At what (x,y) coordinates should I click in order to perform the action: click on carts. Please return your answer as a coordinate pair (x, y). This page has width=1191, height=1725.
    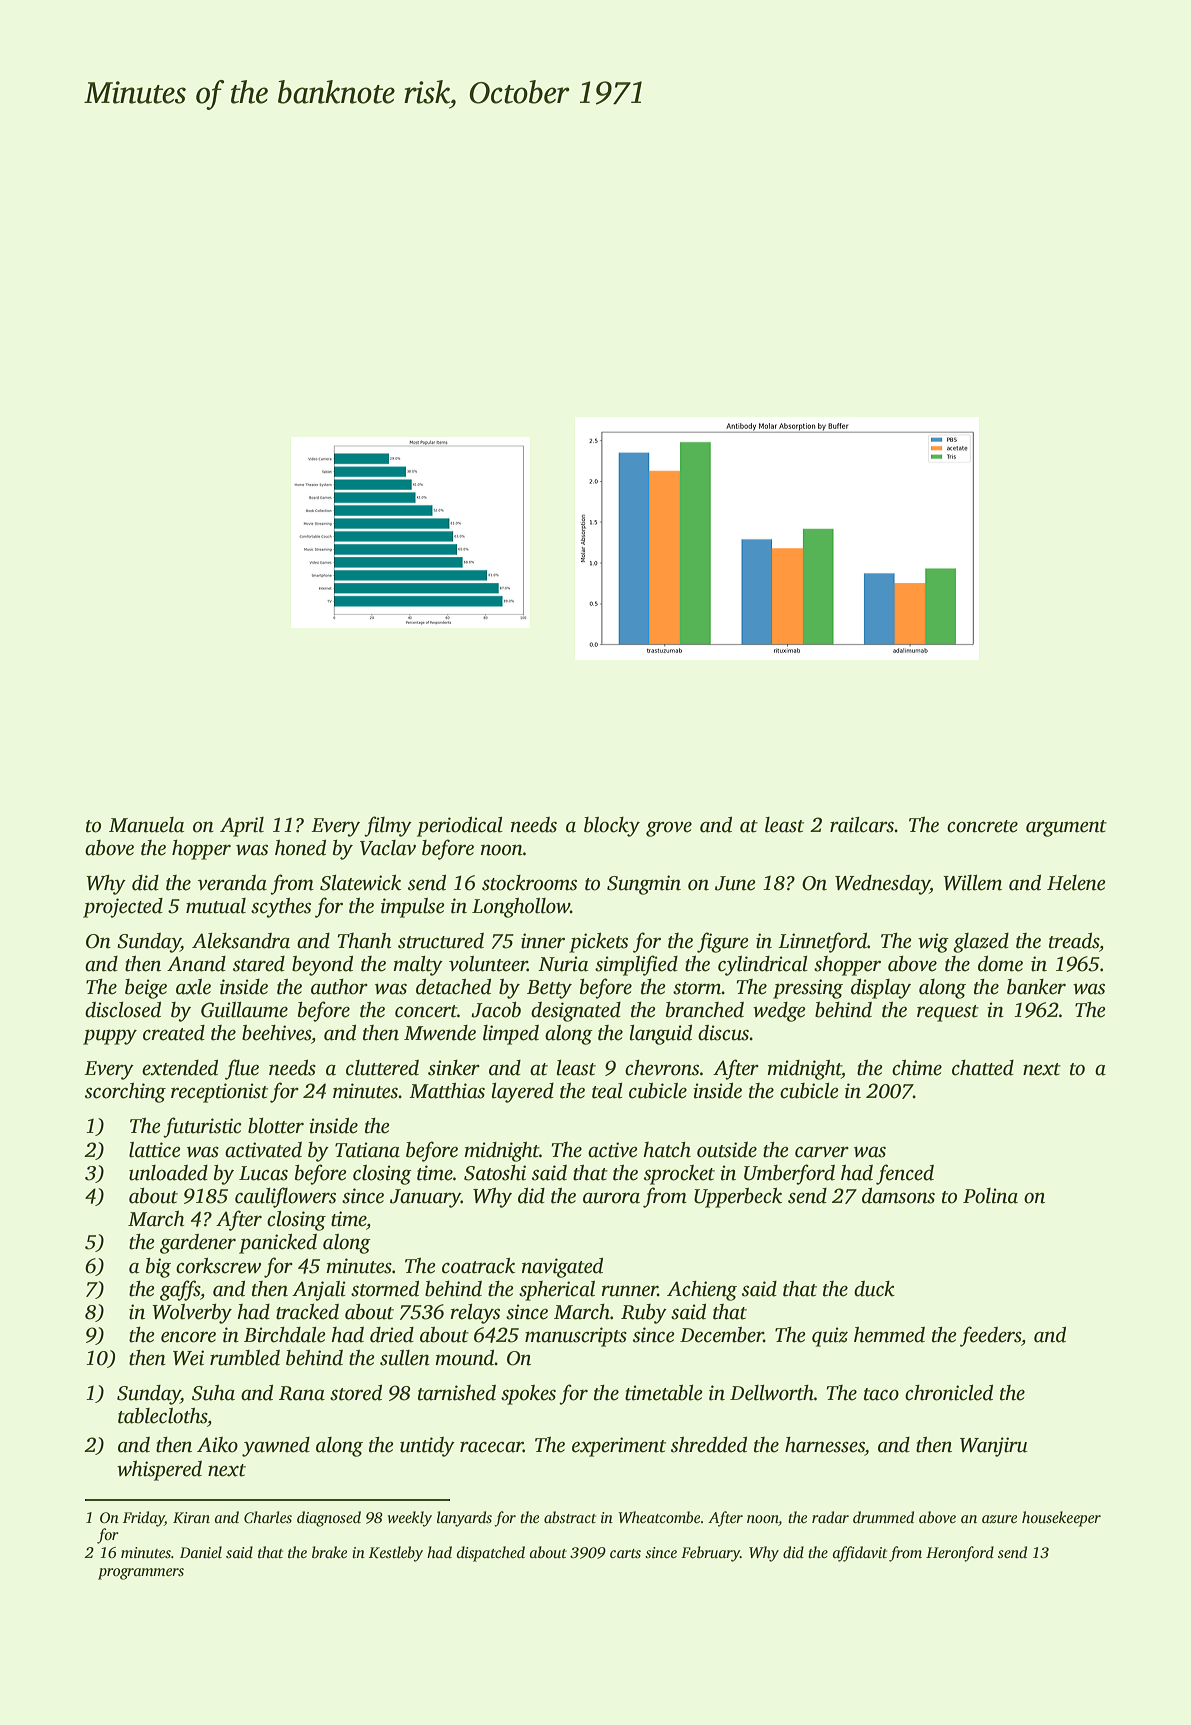
    Looking at the image, I should click on (625, 1554).
